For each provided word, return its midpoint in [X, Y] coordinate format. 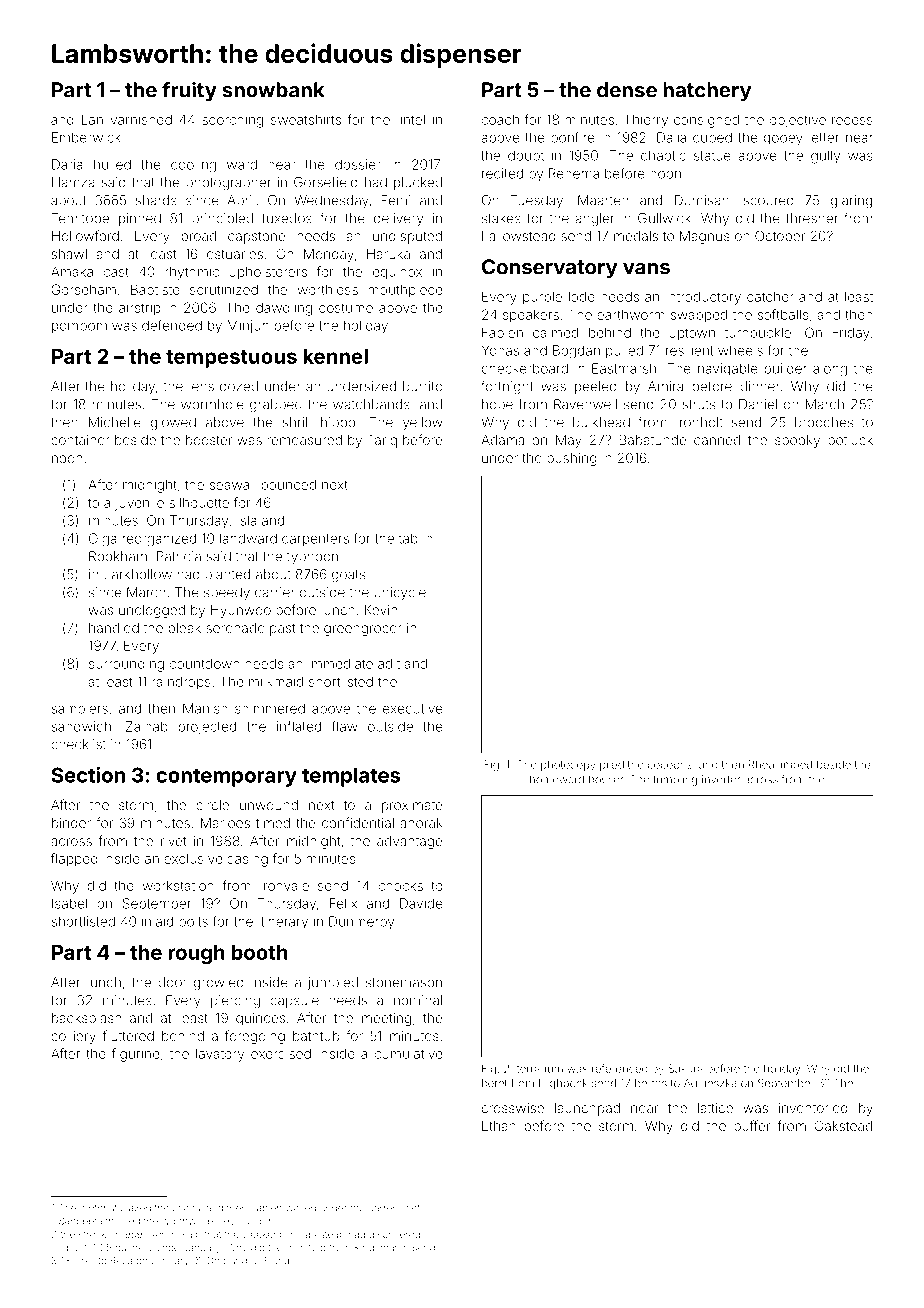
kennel [335, 356]
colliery [73, 1037]
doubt [526, 155]
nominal [418, 1000]
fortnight [507, 387]
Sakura [685, 1068]
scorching [232, 121]
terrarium [540, 1068]
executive [412, 708]
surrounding [126, 665]
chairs [186, 1208]
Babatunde [652, 440]
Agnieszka [710, 1084]
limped [795, 765]
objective [798, 121]
